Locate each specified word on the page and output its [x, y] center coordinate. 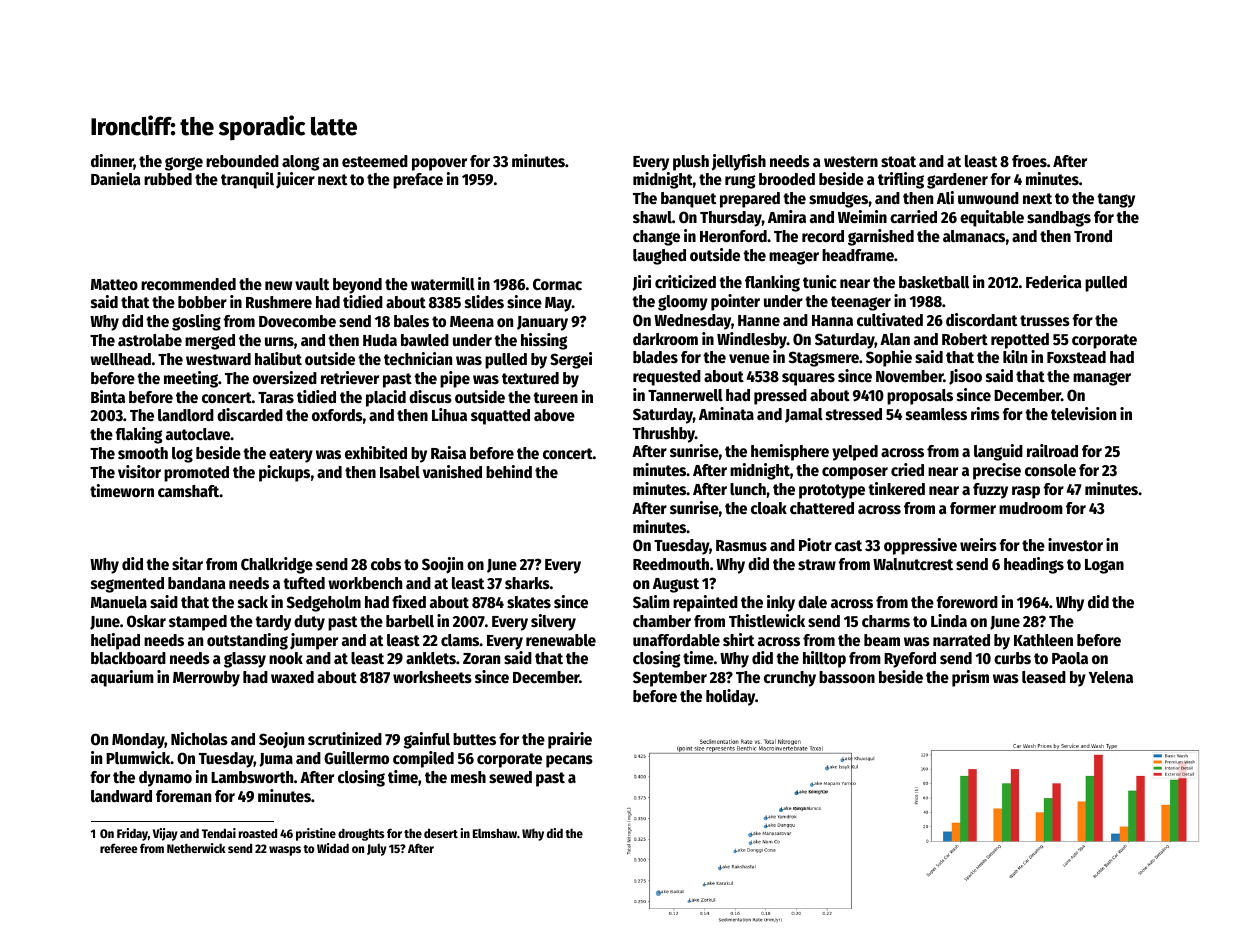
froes [1029, 161]
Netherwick [196, 848]
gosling [196, 322]
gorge [184, 164]
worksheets [432, 677]
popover [439, 164]
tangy [1116, 200]
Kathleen [1043, 640]
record [823, 236]
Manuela [119, 602]
